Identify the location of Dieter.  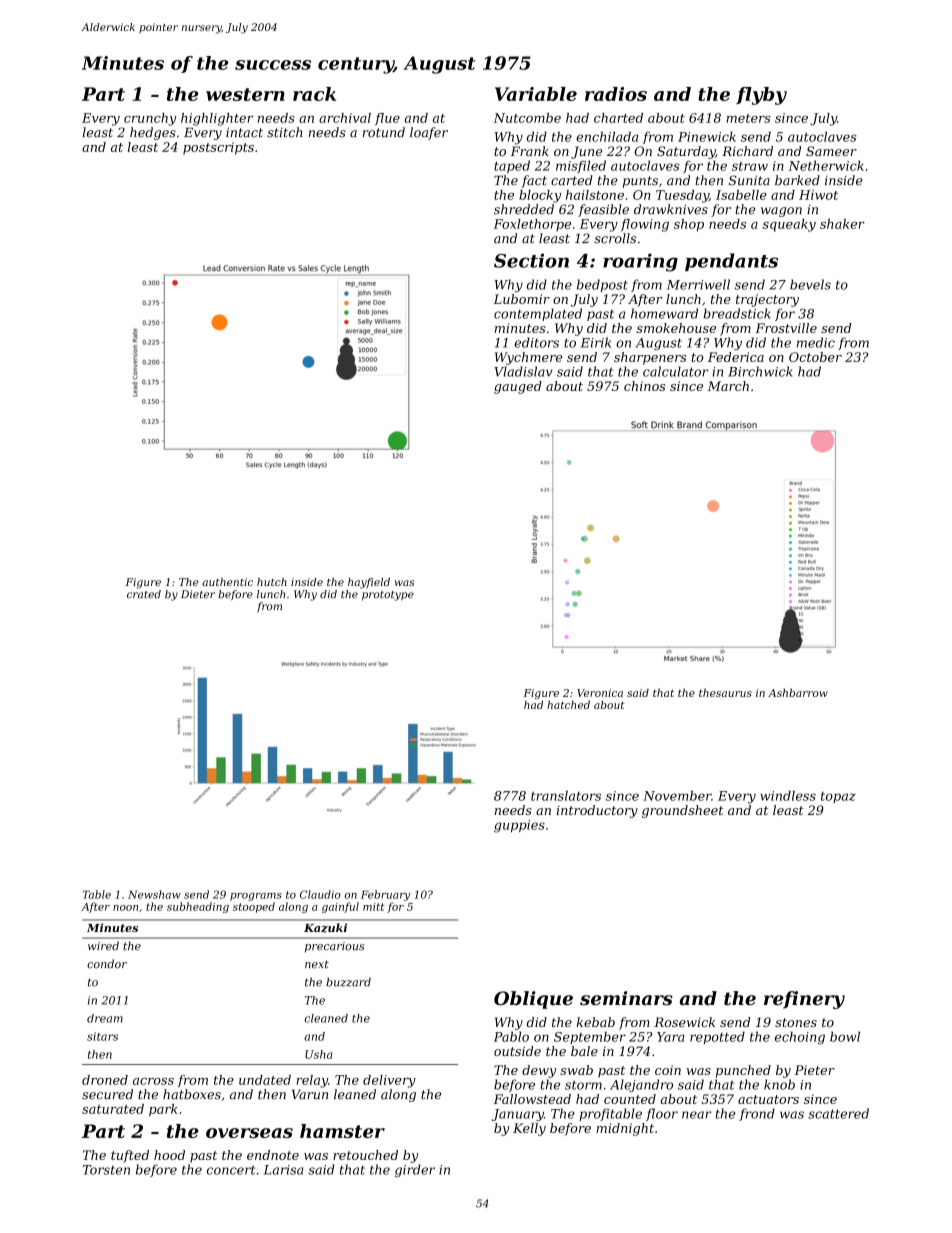
(198, 594).
